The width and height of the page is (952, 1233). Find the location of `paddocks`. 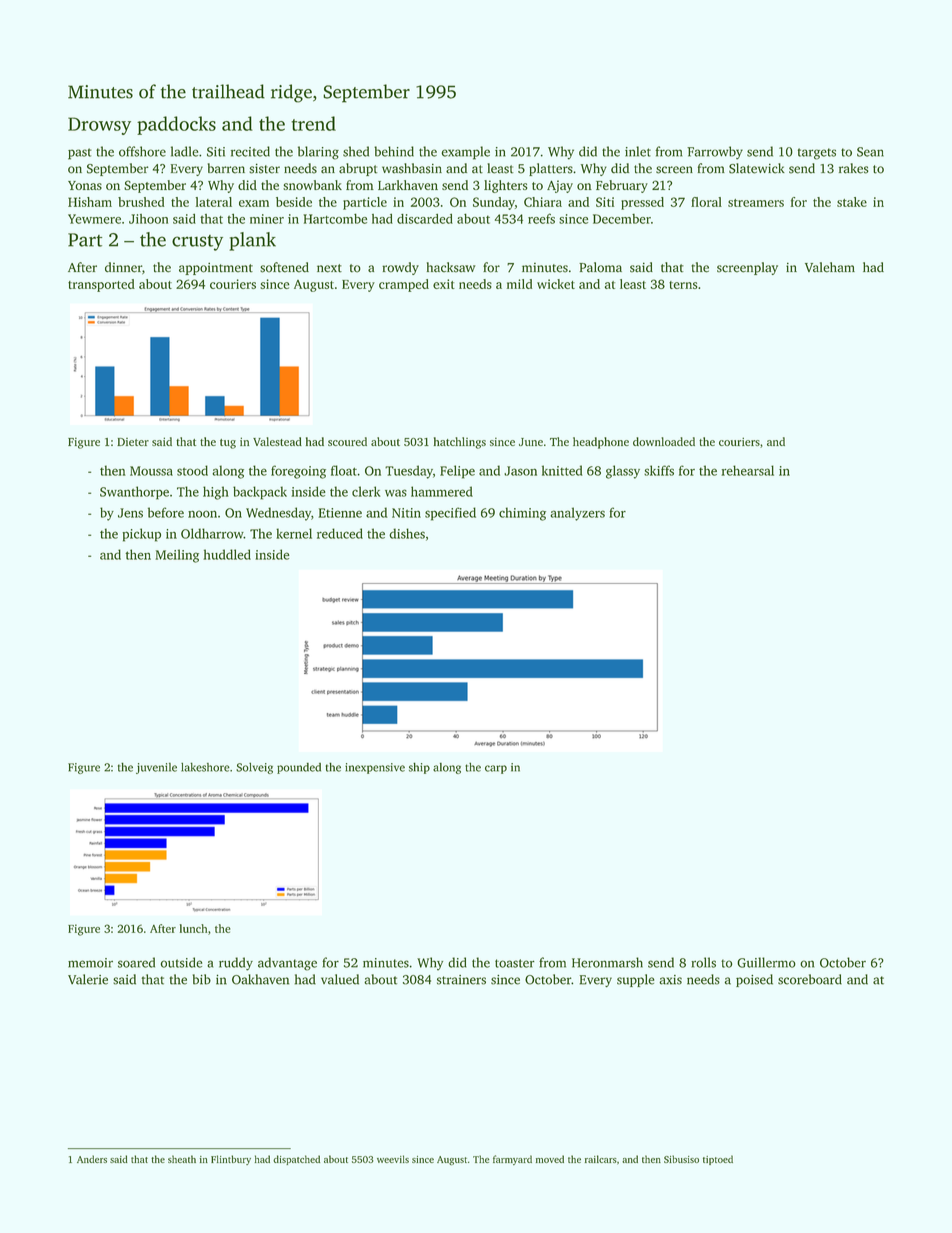

paddocks is located at coordinates (176, 125).
